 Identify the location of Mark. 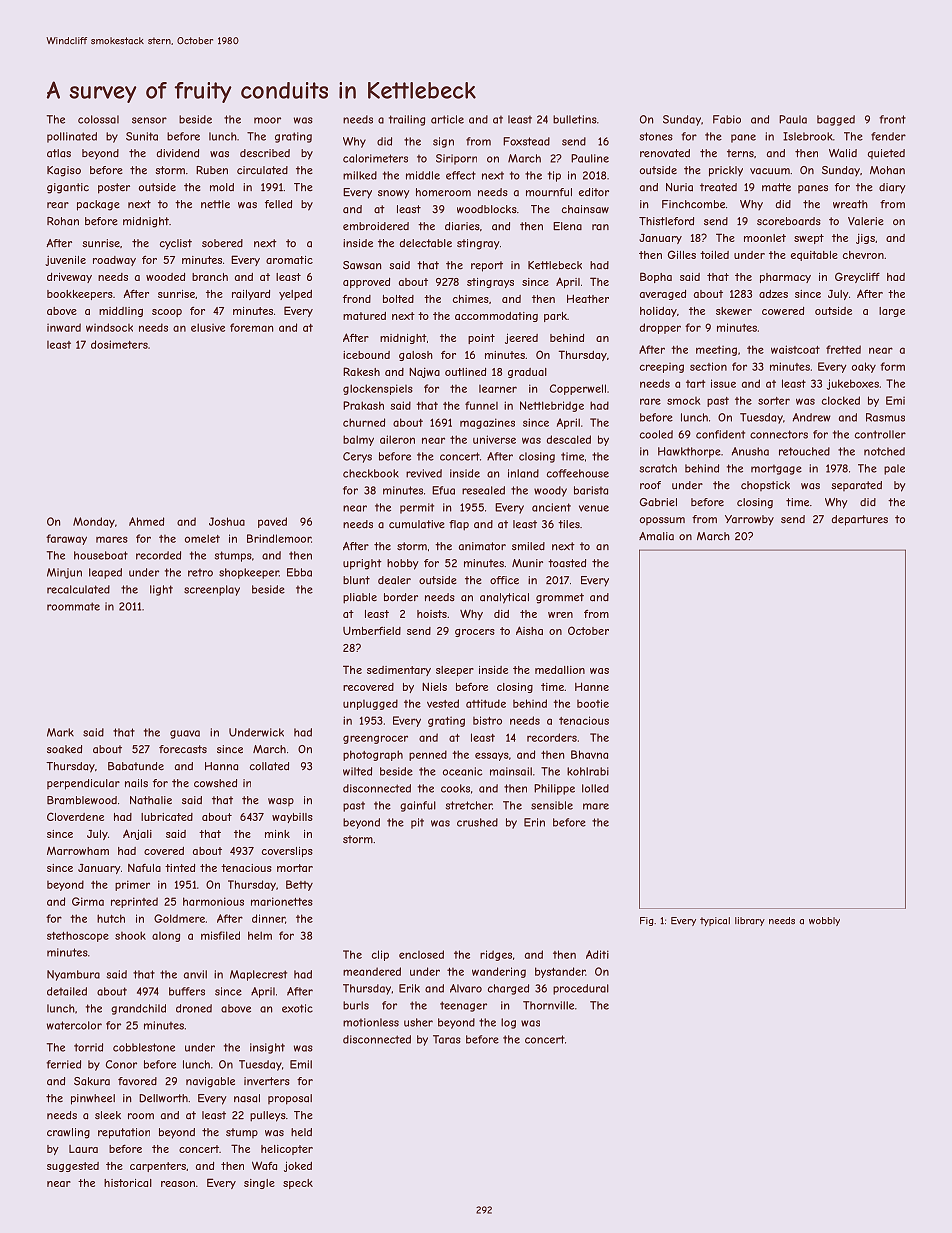
(60, 732).
